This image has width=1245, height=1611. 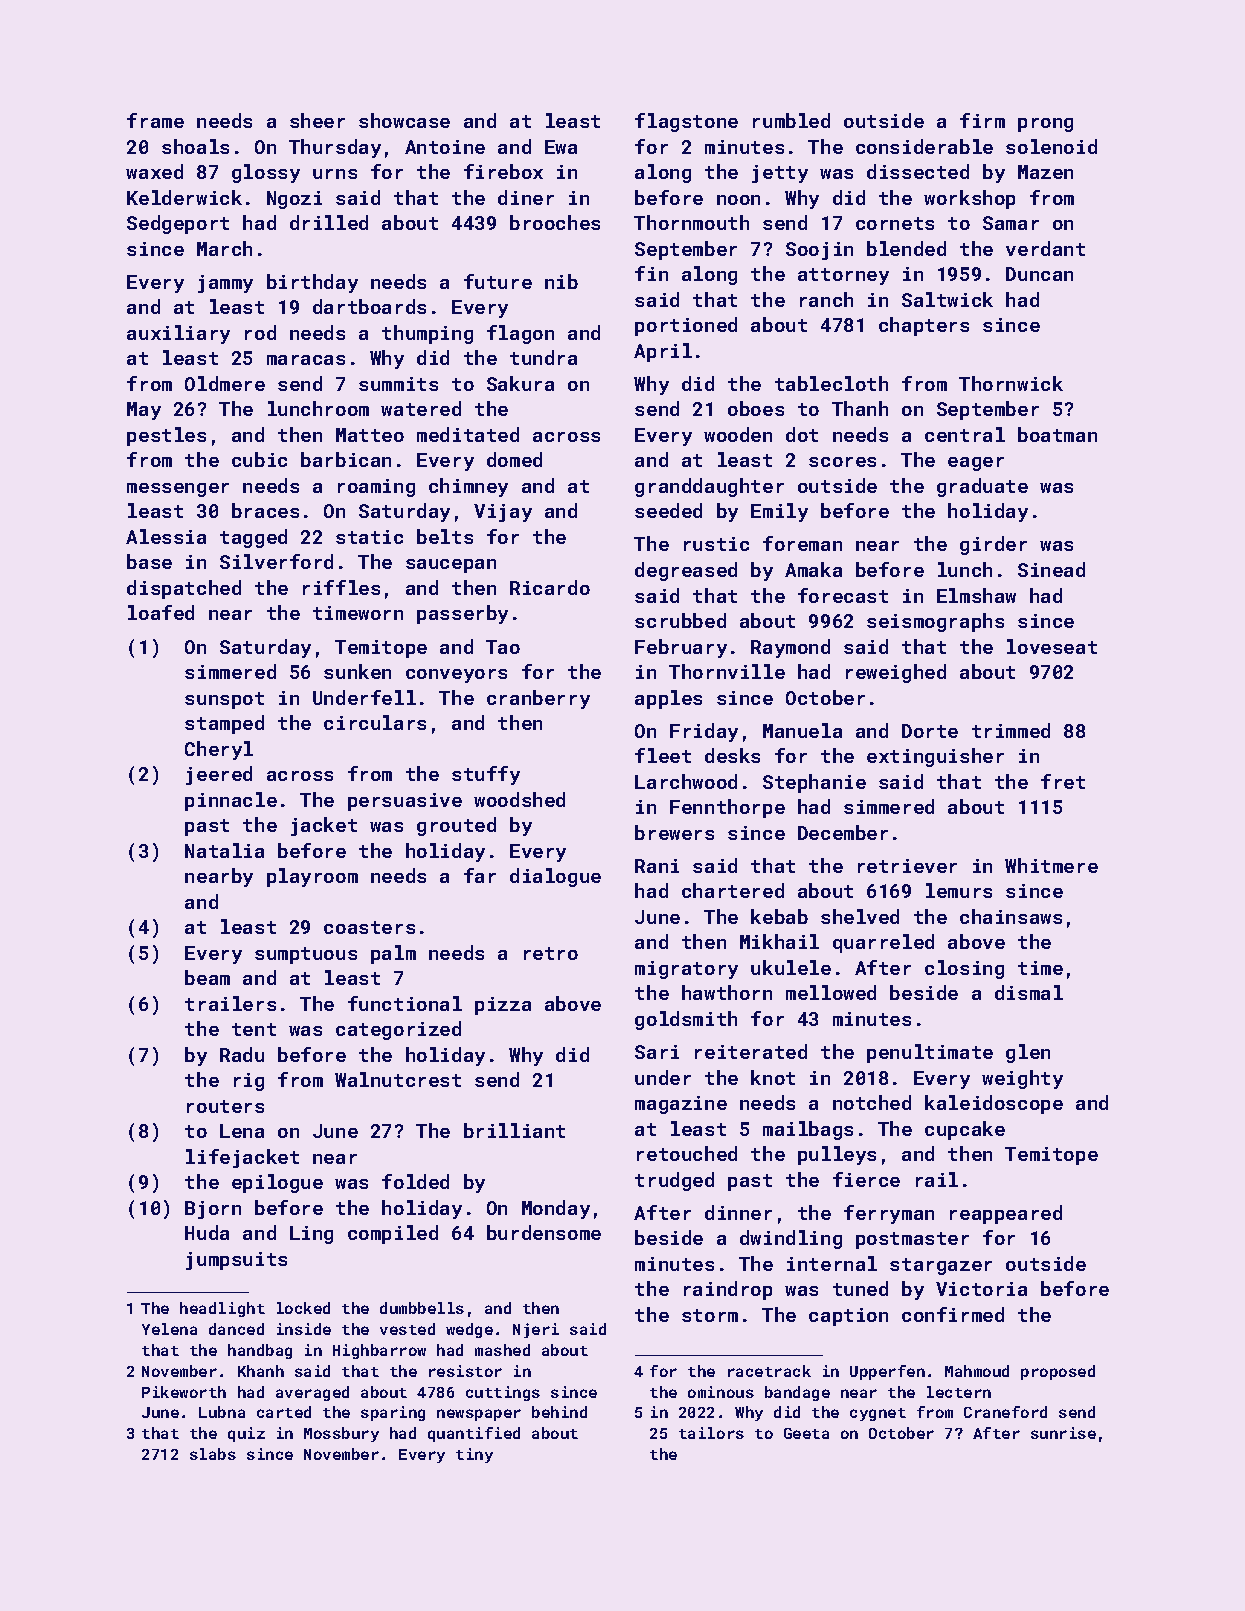 I want to click on tailors, so click(x=711, y=1433).
